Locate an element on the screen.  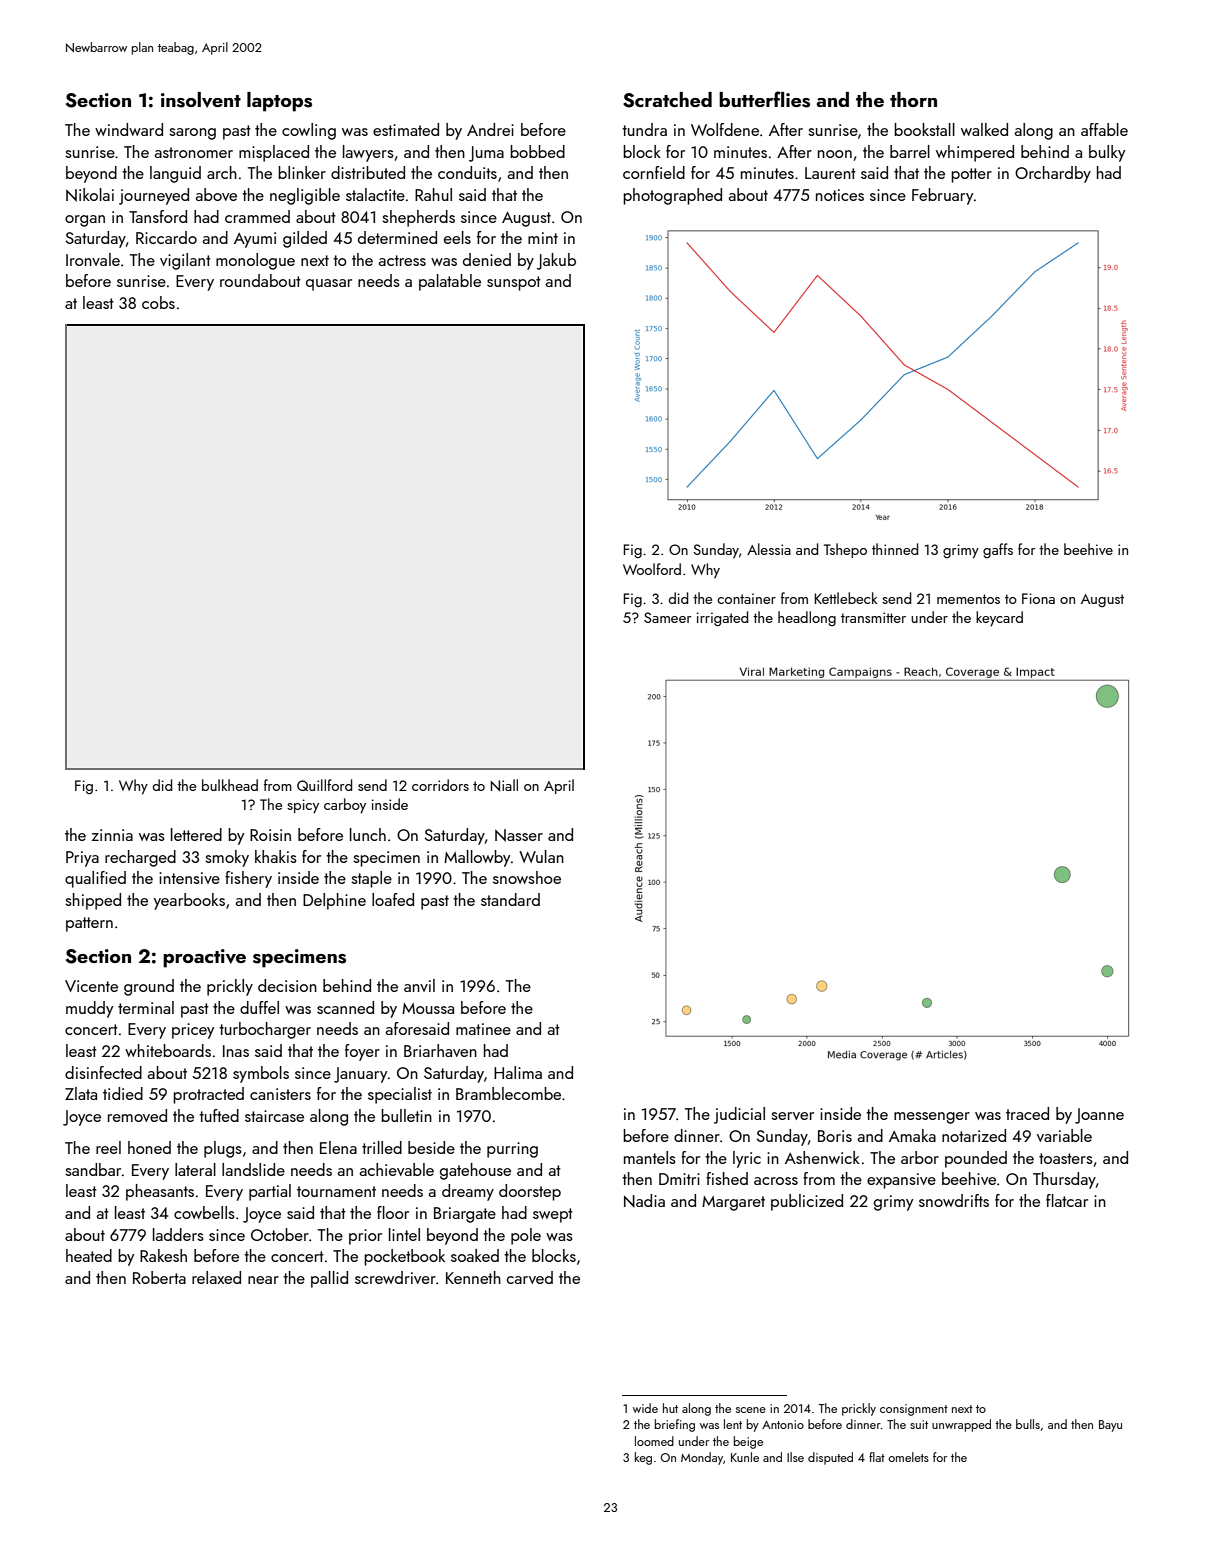
cobs is located at coordinates (158, 302).
